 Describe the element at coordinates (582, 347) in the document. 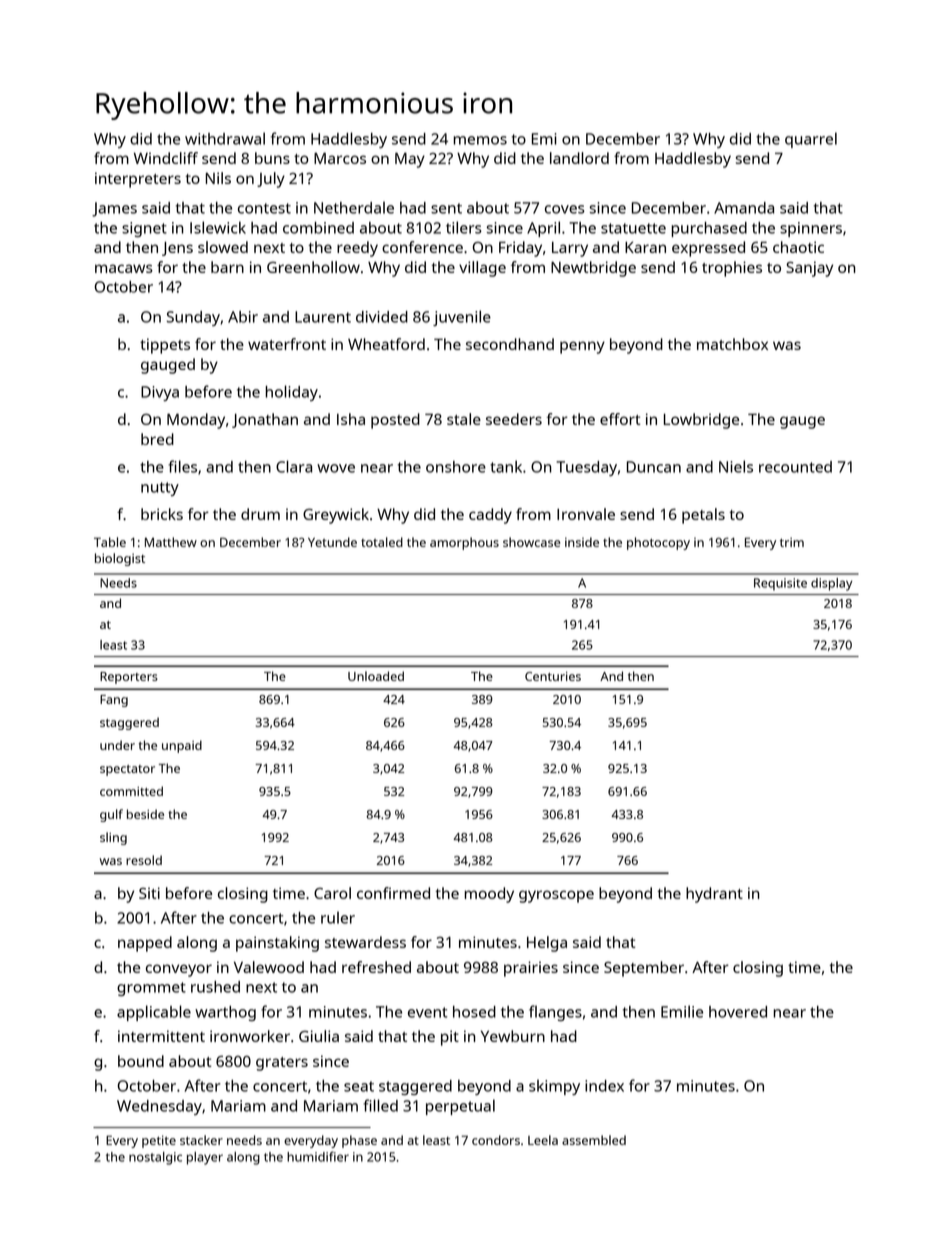

I see `penny` at that location.
